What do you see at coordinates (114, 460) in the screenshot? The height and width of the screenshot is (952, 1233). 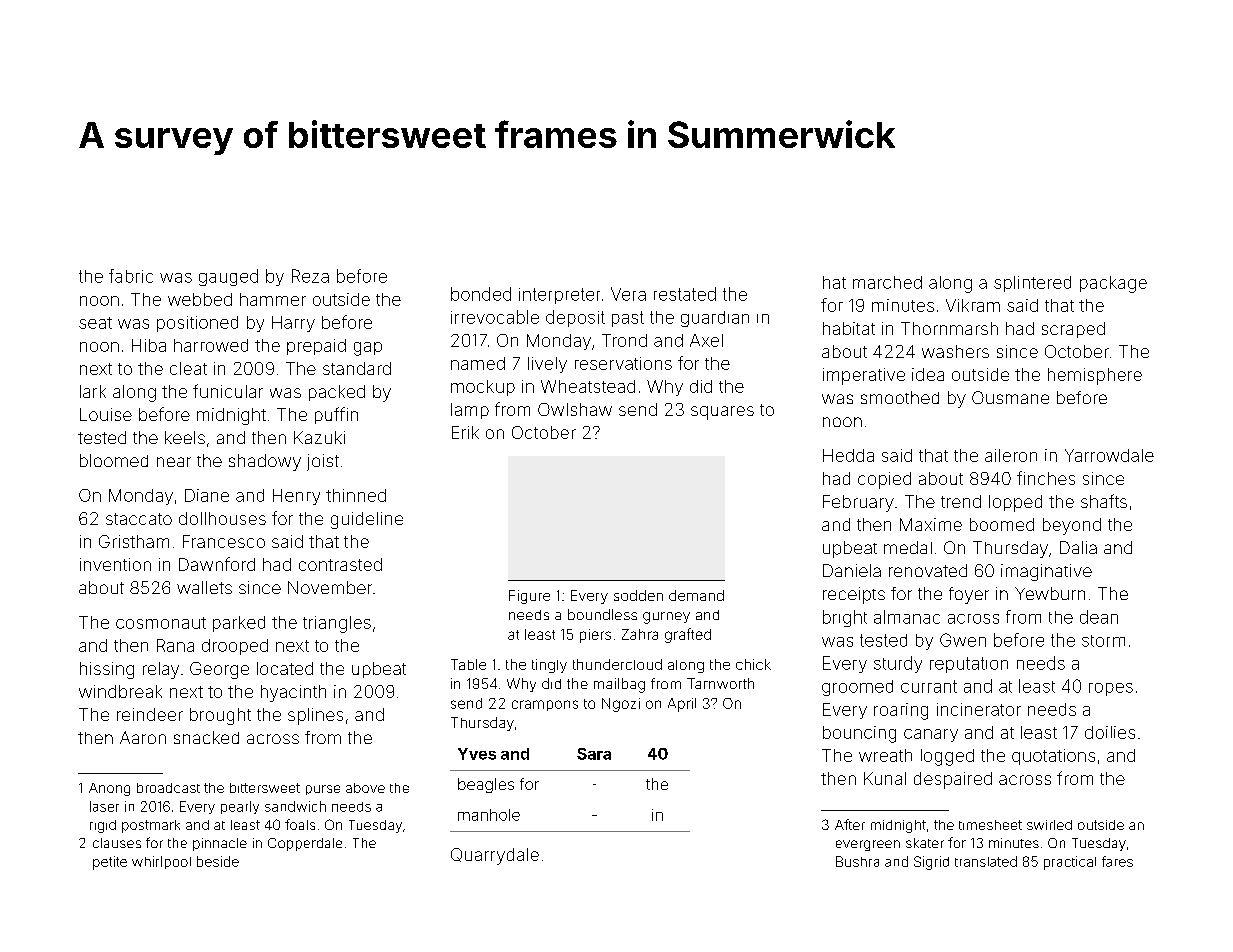 I see `bloomed` at bounding box center [114, 460].
